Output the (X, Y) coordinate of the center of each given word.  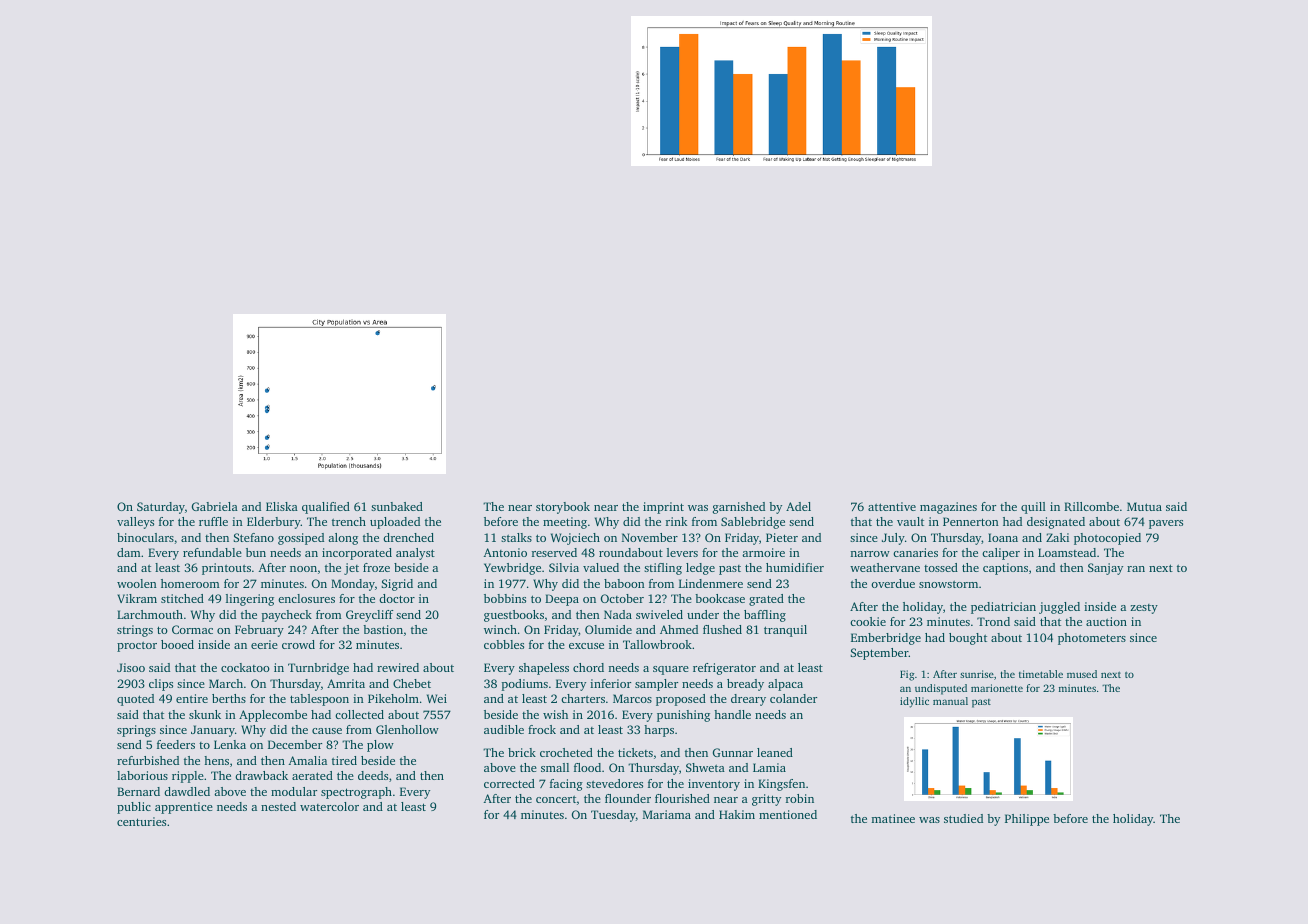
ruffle (213, 521)
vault (910, 521)
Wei (437, 698)
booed (177, 644)
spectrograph (356, 793)
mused (1082, 674)
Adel (798, 506)
